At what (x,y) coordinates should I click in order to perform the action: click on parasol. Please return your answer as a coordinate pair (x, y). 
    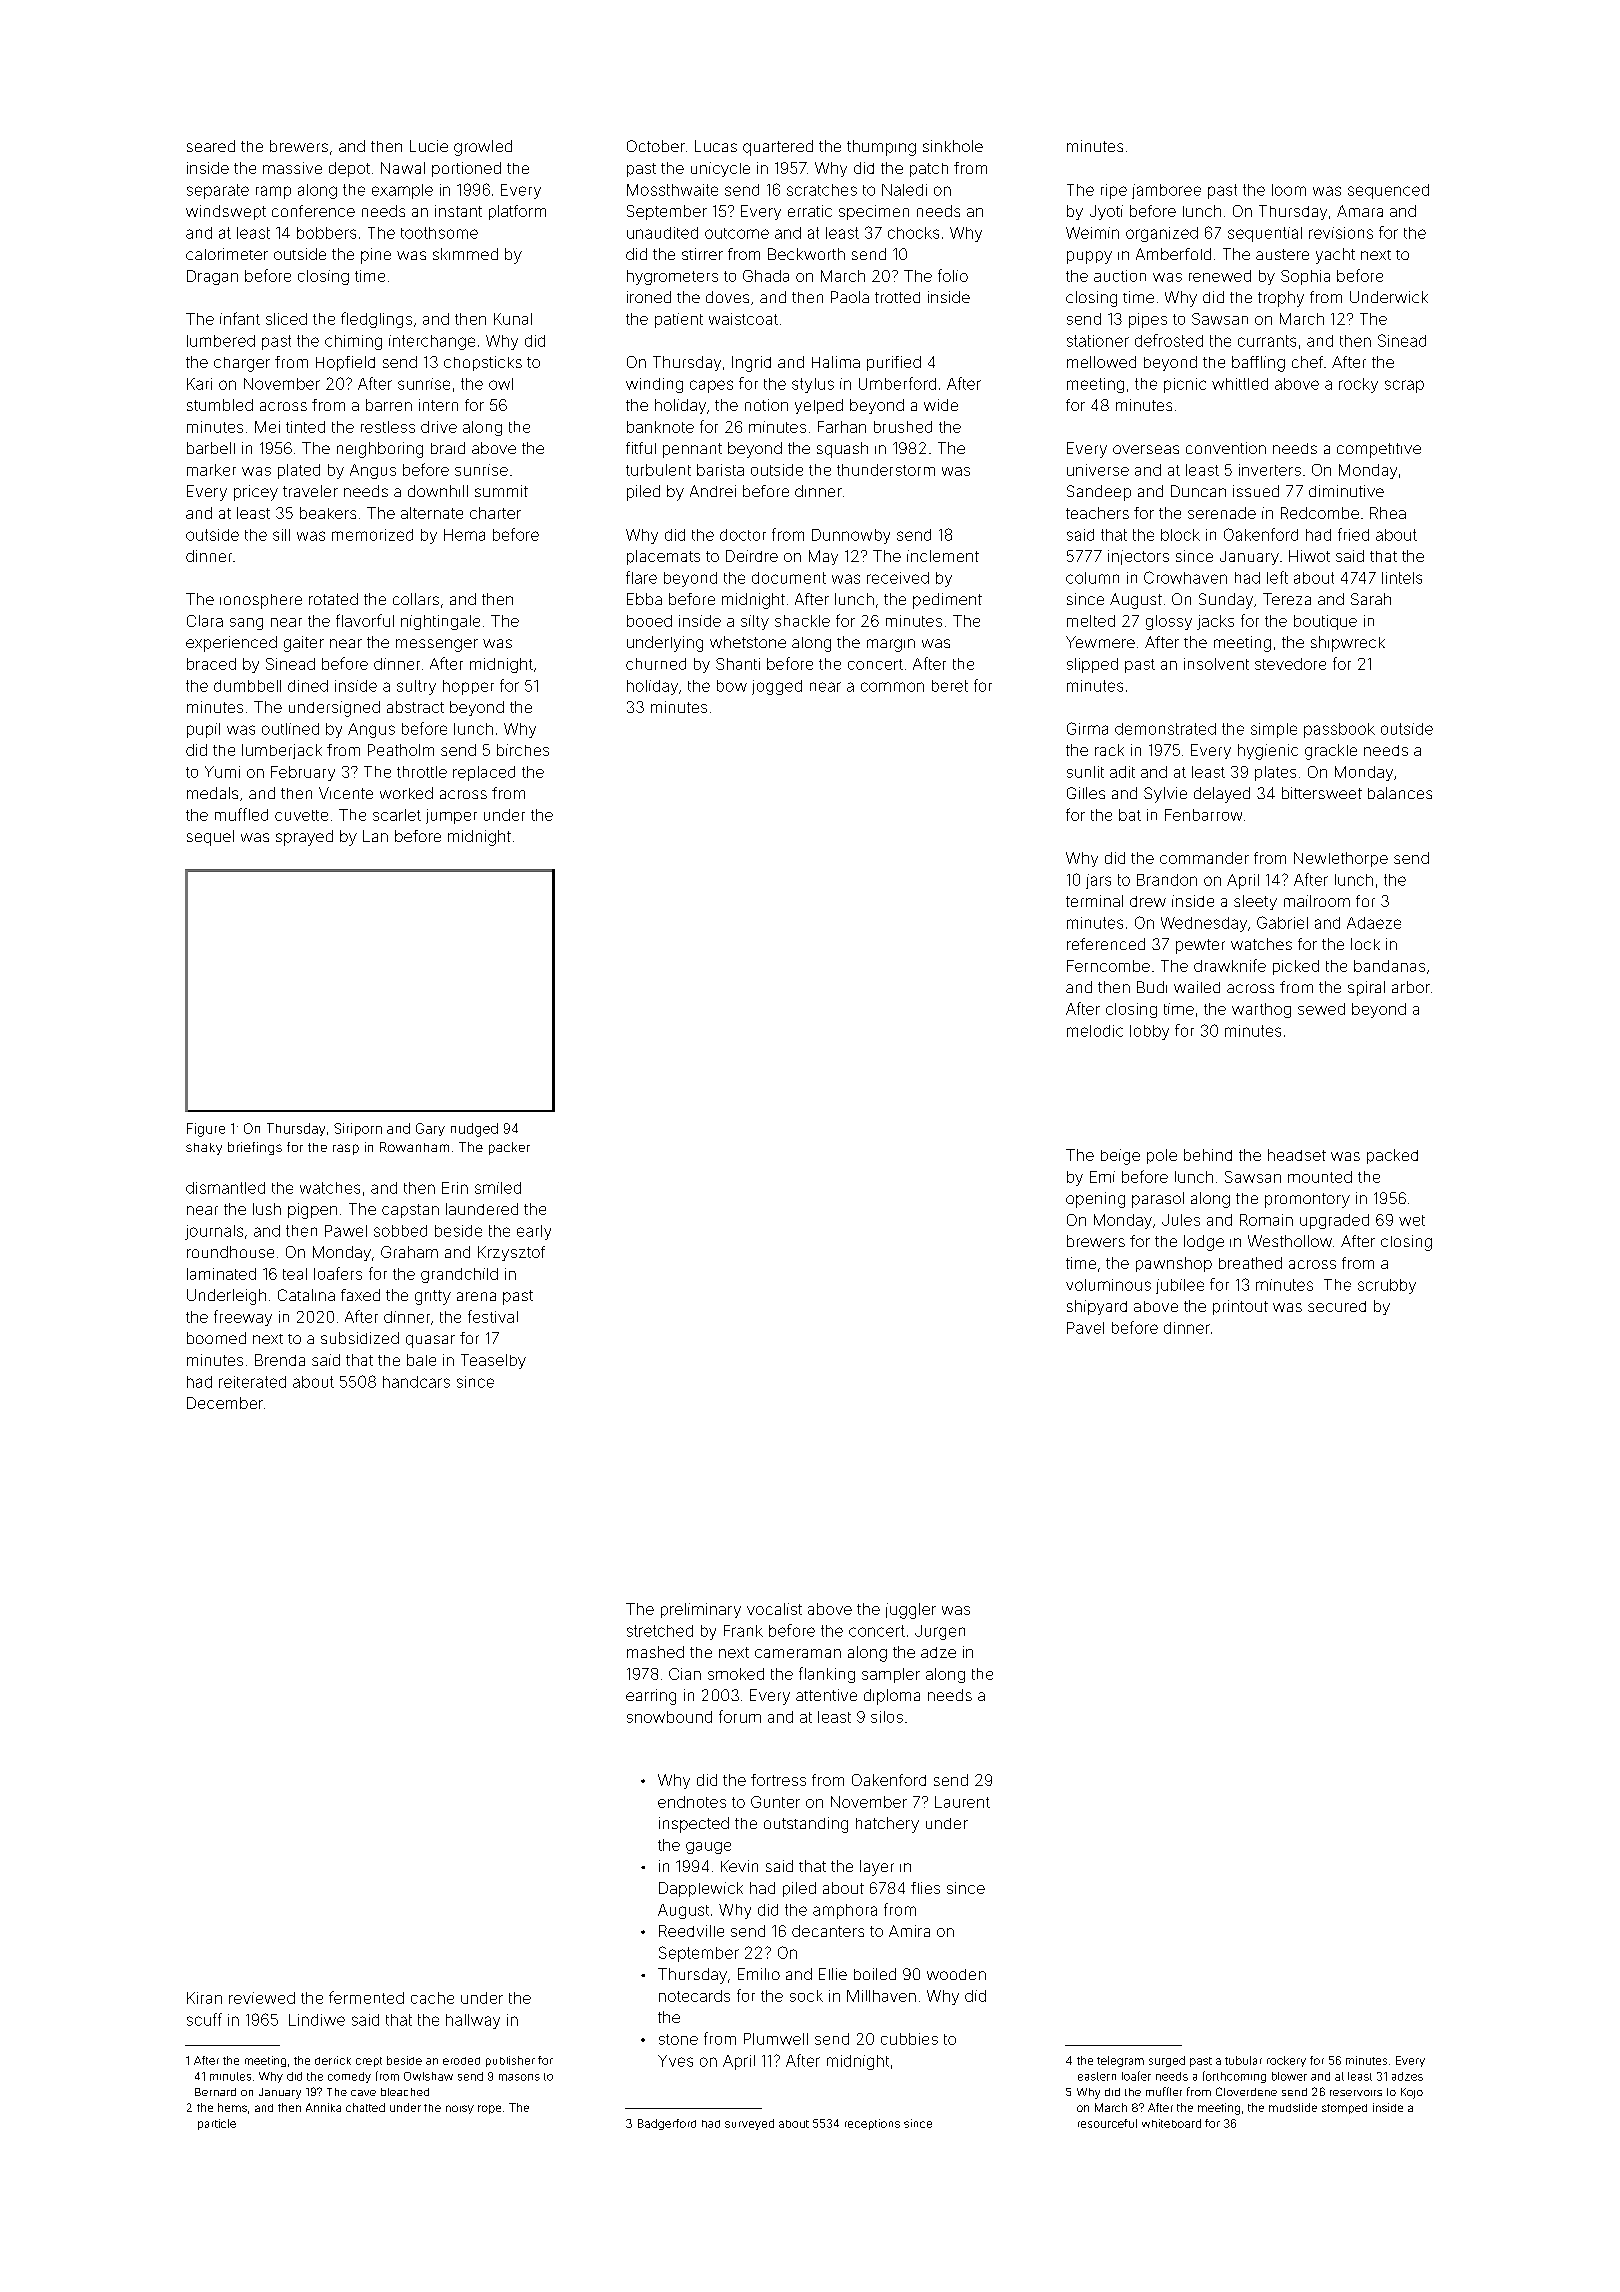
    Looking at the image, I should click on (1158, 1200).
